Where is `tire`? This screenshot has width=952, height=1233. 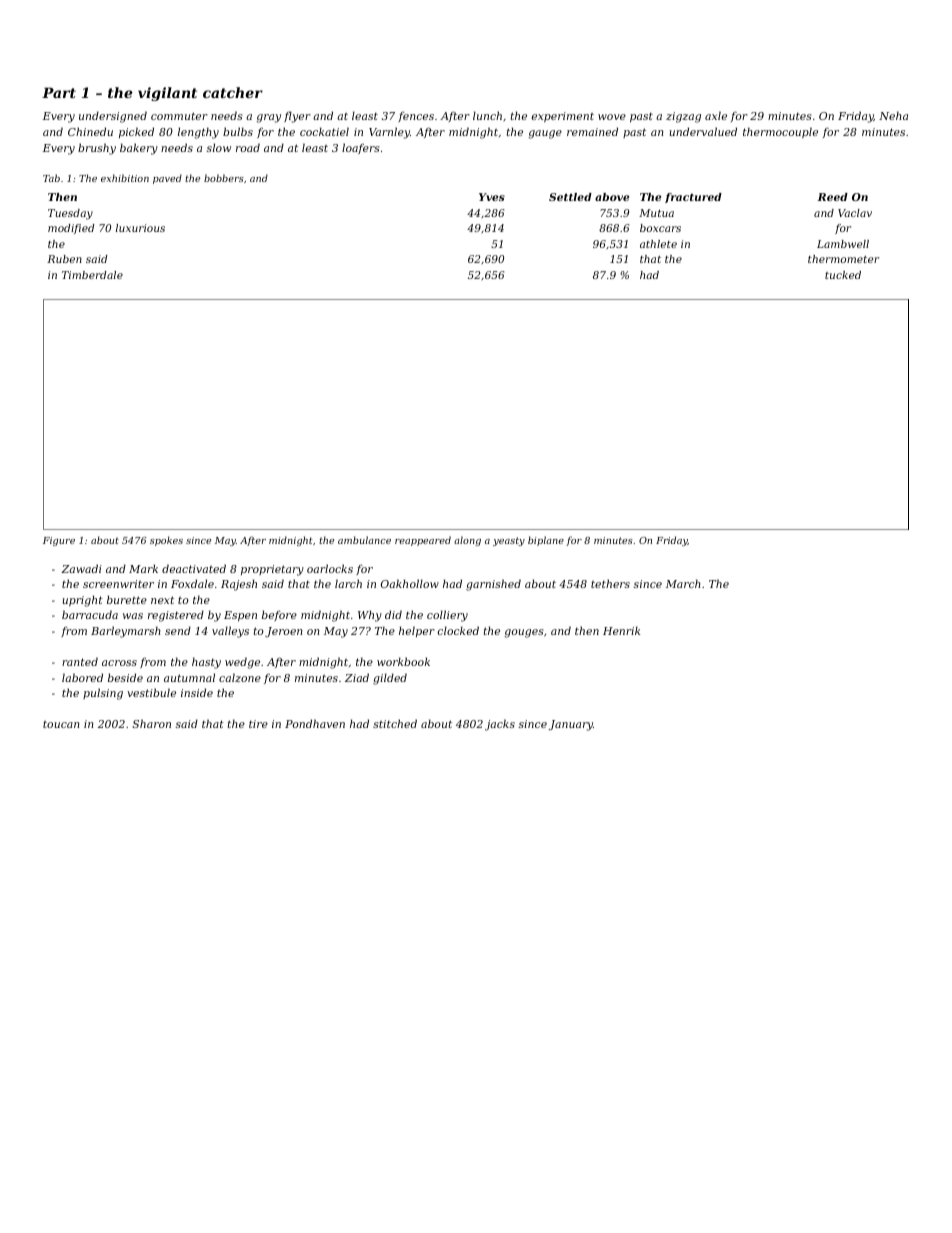
tire is located at coordinates (258, 724).
